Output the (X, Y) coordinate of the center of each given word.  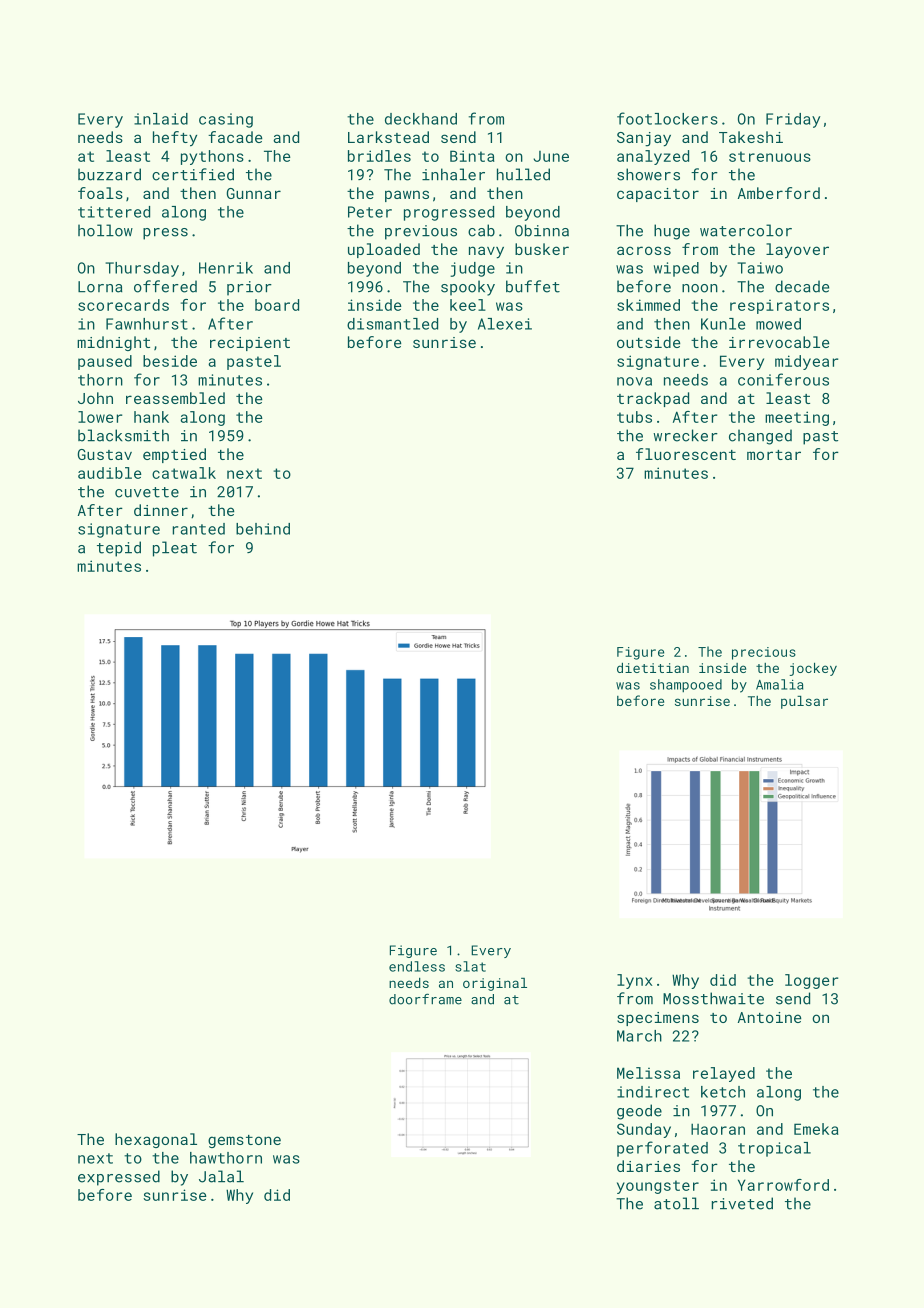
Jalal (221, 1176)
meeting (797, 418)
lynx (635, 981)
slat (470, 966)
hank (151, 417)
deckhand (421, 119)
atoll (676, 1203)
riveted (742, 1203)
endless (417, 966)
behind (263, 529)
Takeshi (751, 137)
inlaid (161, 119)
